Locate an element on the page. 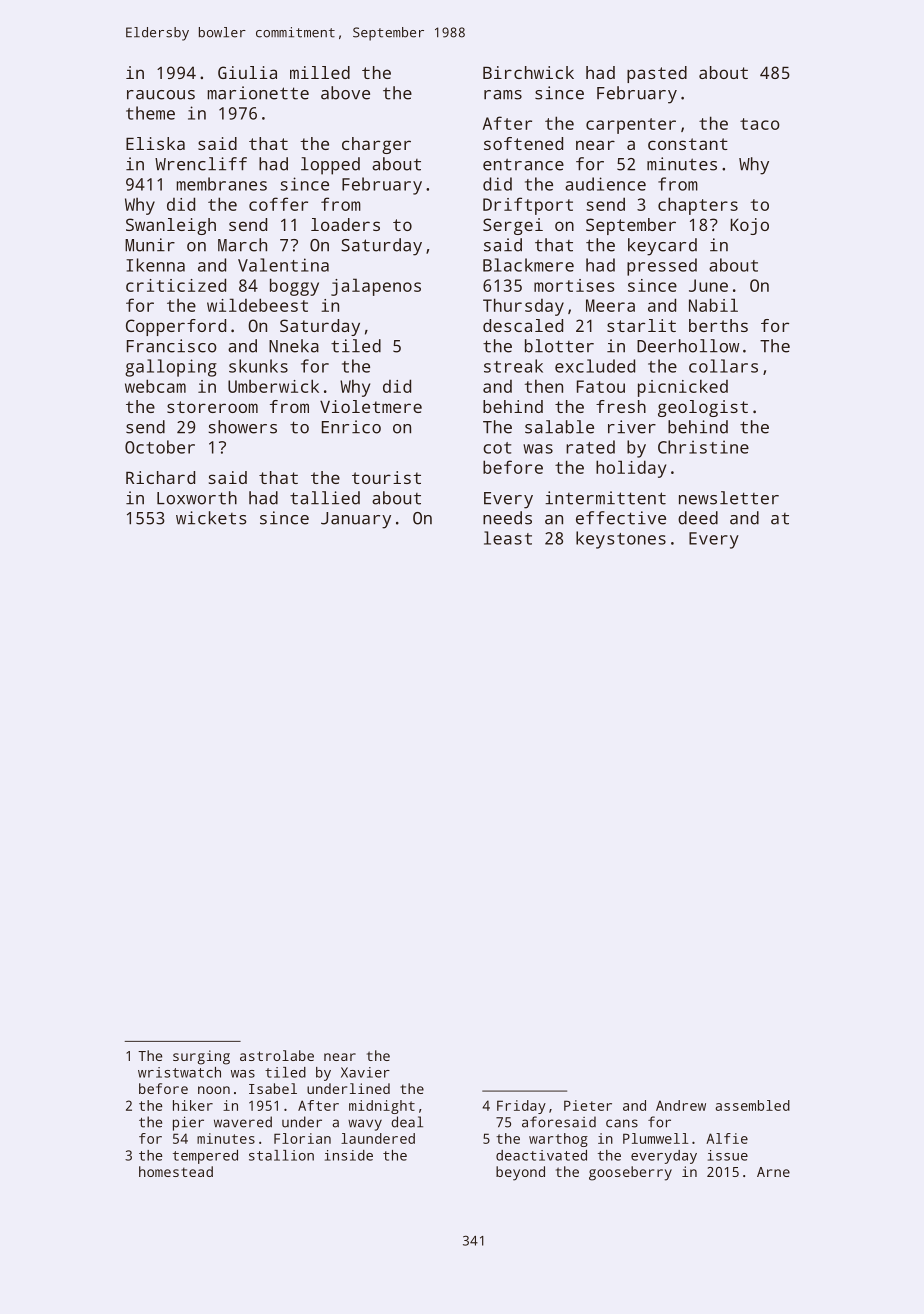 The width and height of the page is (924, 1314). keystones is located at coordinates (621, 540).
